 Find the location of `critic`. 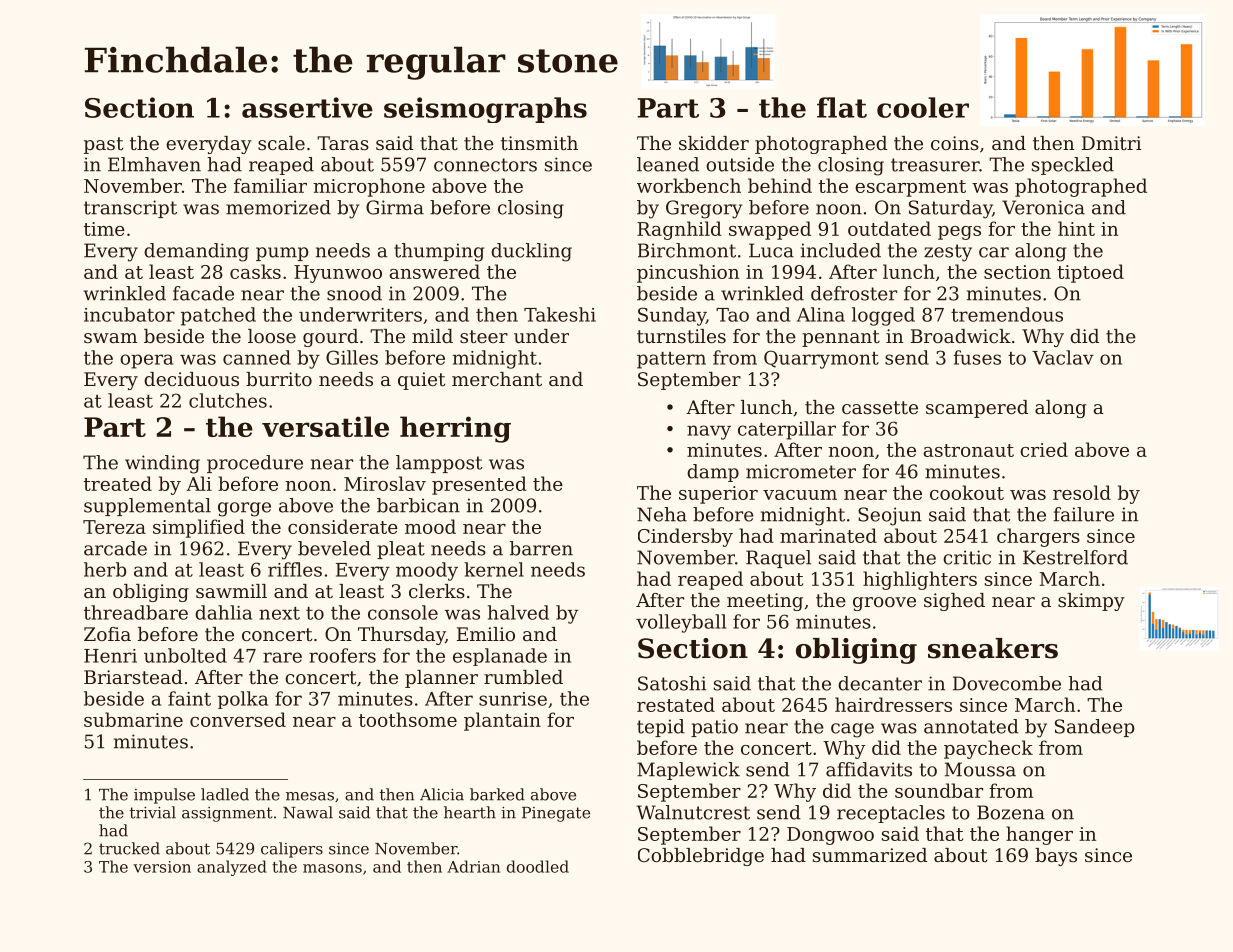

critic is located at coordinates (967, 557).
